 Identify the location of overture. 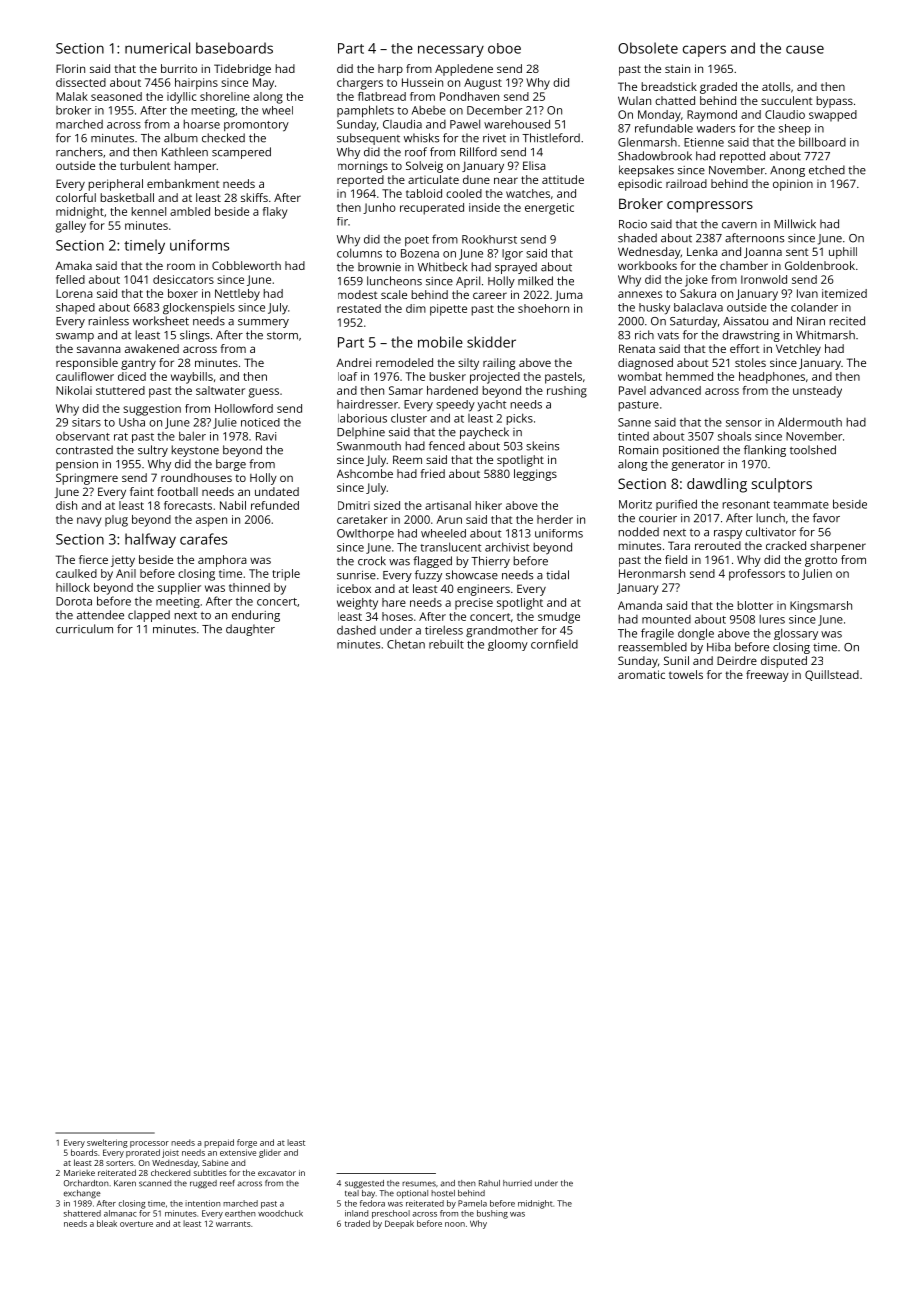
(136, 1224).
